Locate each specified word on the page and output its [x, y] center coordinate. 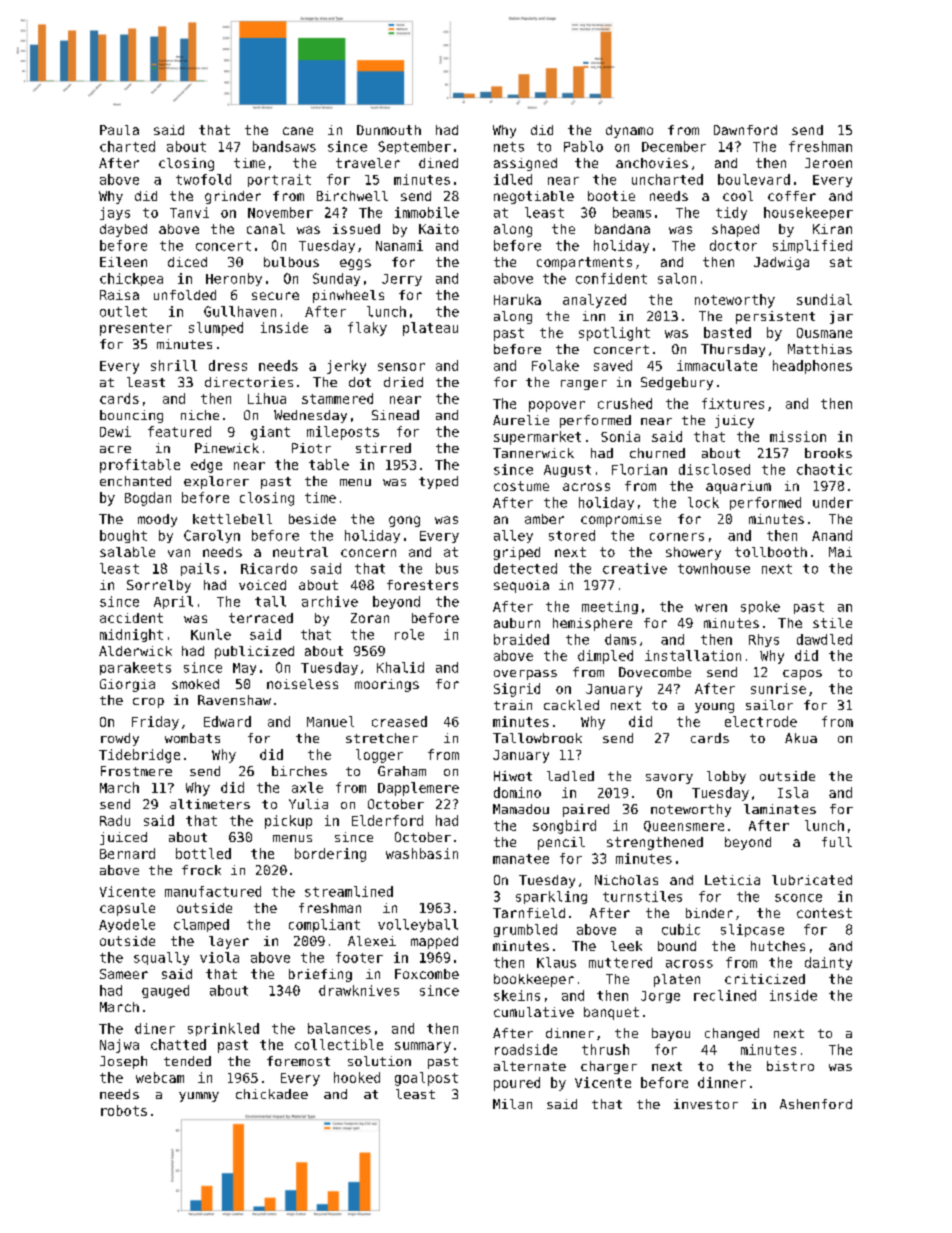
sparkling [551, 897]
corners [677, 537]
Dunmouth [389, 130]
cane [298, 131]
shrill [174, 365]
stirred [383, 448]
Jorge [660, 997]
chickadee [272, 1094]
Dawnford [745, 130]
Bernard [127, 853]
